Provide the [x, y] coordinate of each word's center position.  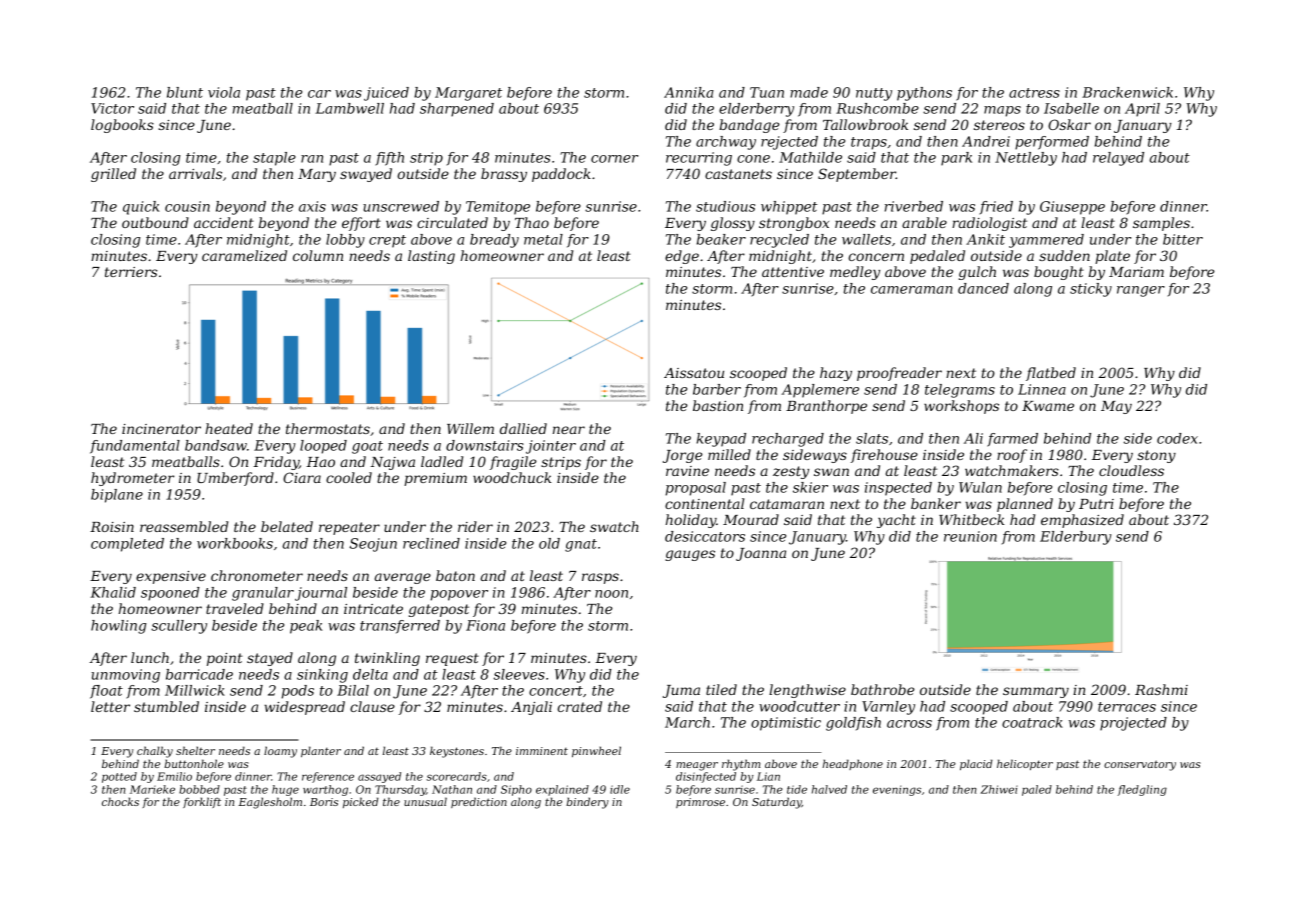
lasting [431, 257]
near [569, 430]
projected [1133, 724]
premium [435, 479]
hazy [836, 374]
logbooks [122, 126]
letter [110, 706]
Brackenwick [1127, 92]
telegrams [960, 391]
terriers [131, 272]
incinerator [161, 429]
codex [1177, 438]
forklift [202, 802]
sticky [1091, 290]
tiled [721, 689]
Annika [689, 92]
